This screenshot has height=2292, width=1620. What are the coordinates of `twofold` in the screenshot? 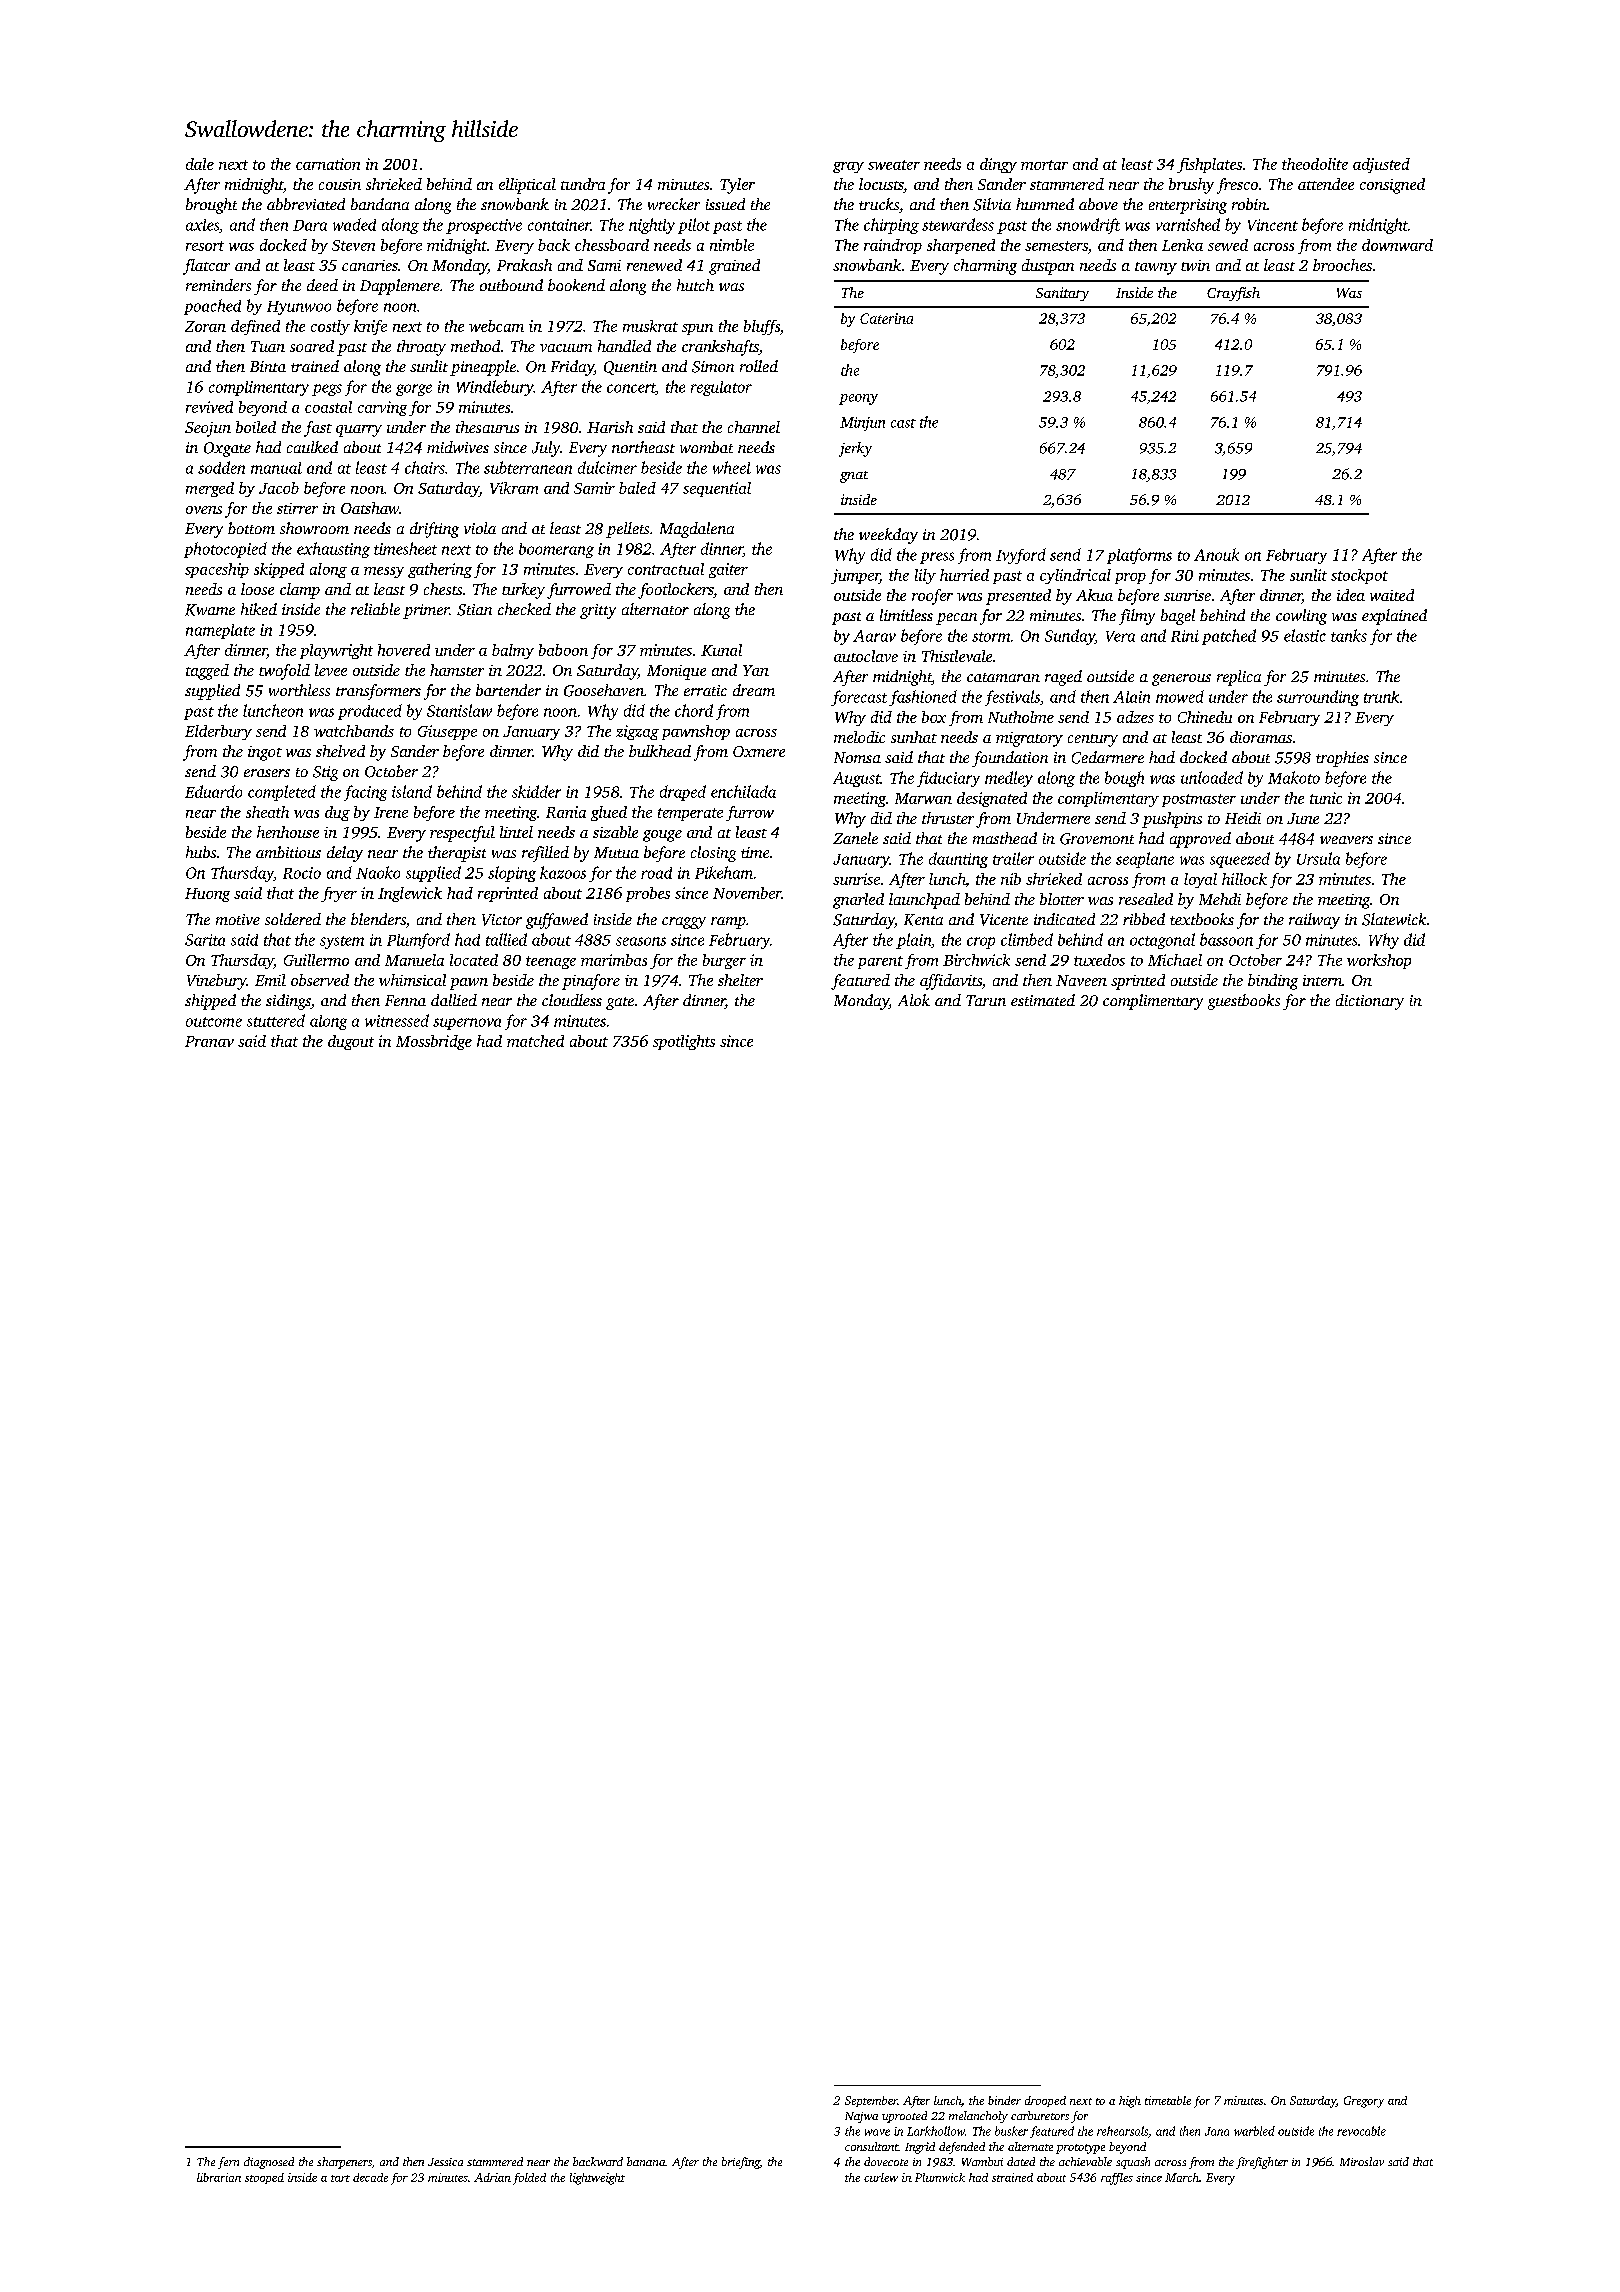 It's located at (284, 672).
